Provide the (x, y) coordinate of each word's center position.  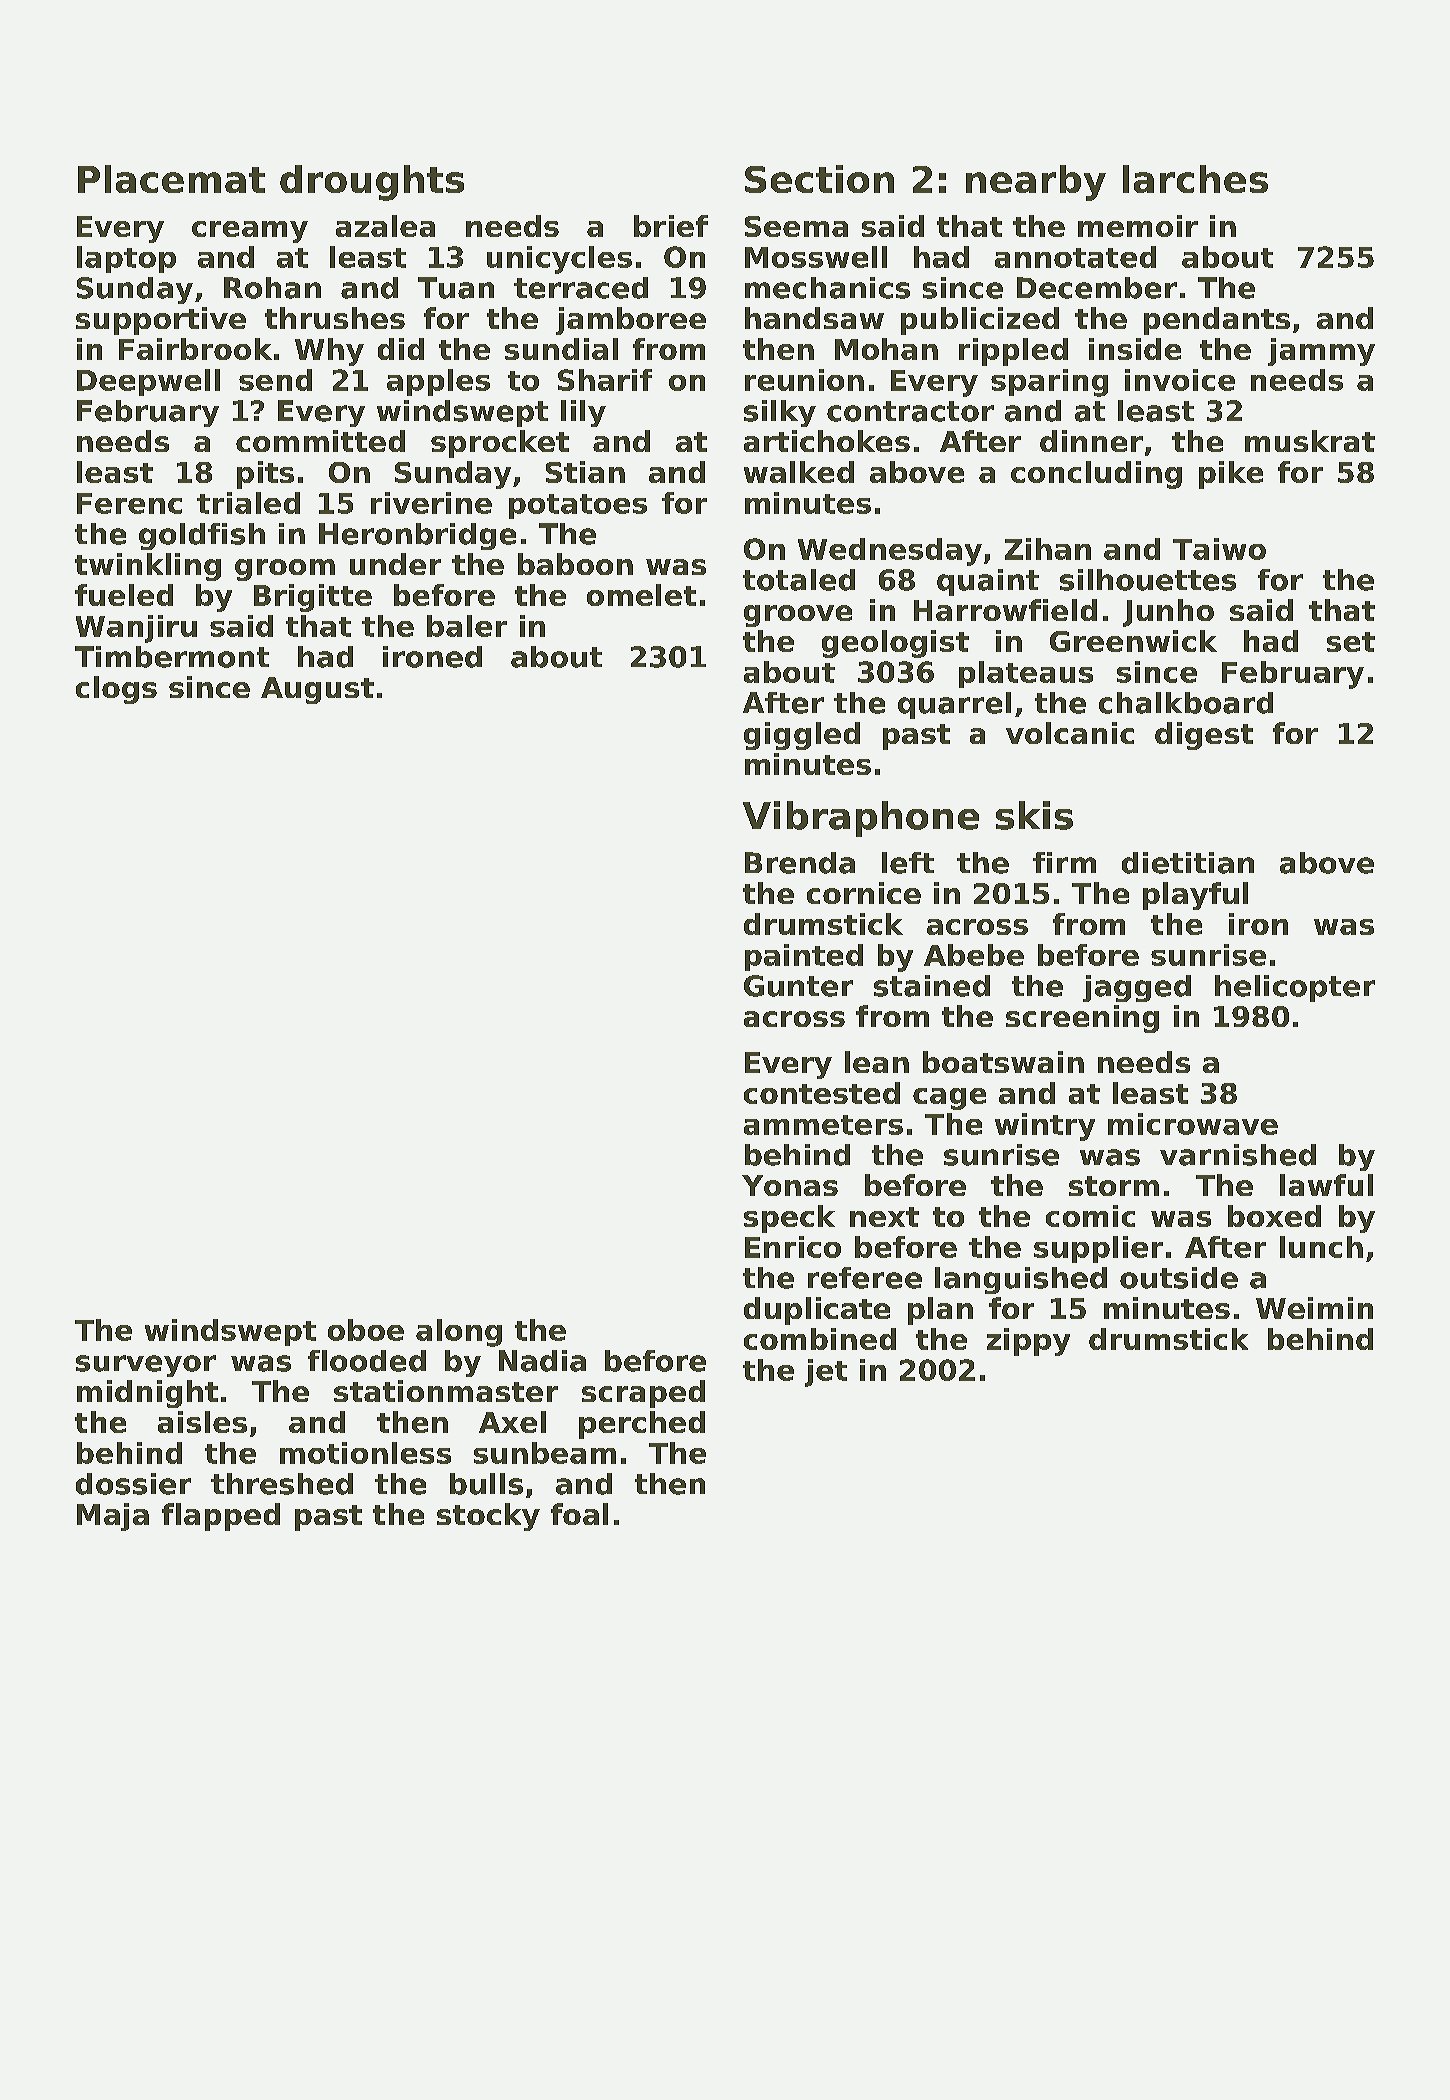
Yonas (790, 1185)
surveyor (146, 1366)
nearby (1036, 183)
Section (819, 179)
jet (826, 1373)
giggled (802, 736)
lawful (1326, 1185)
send (275, 380)
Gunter (798, 986)
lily (583, 413)
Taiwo (1219, 549)
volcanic (1070, 733)
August (317, 690)
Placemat (171, 179)
